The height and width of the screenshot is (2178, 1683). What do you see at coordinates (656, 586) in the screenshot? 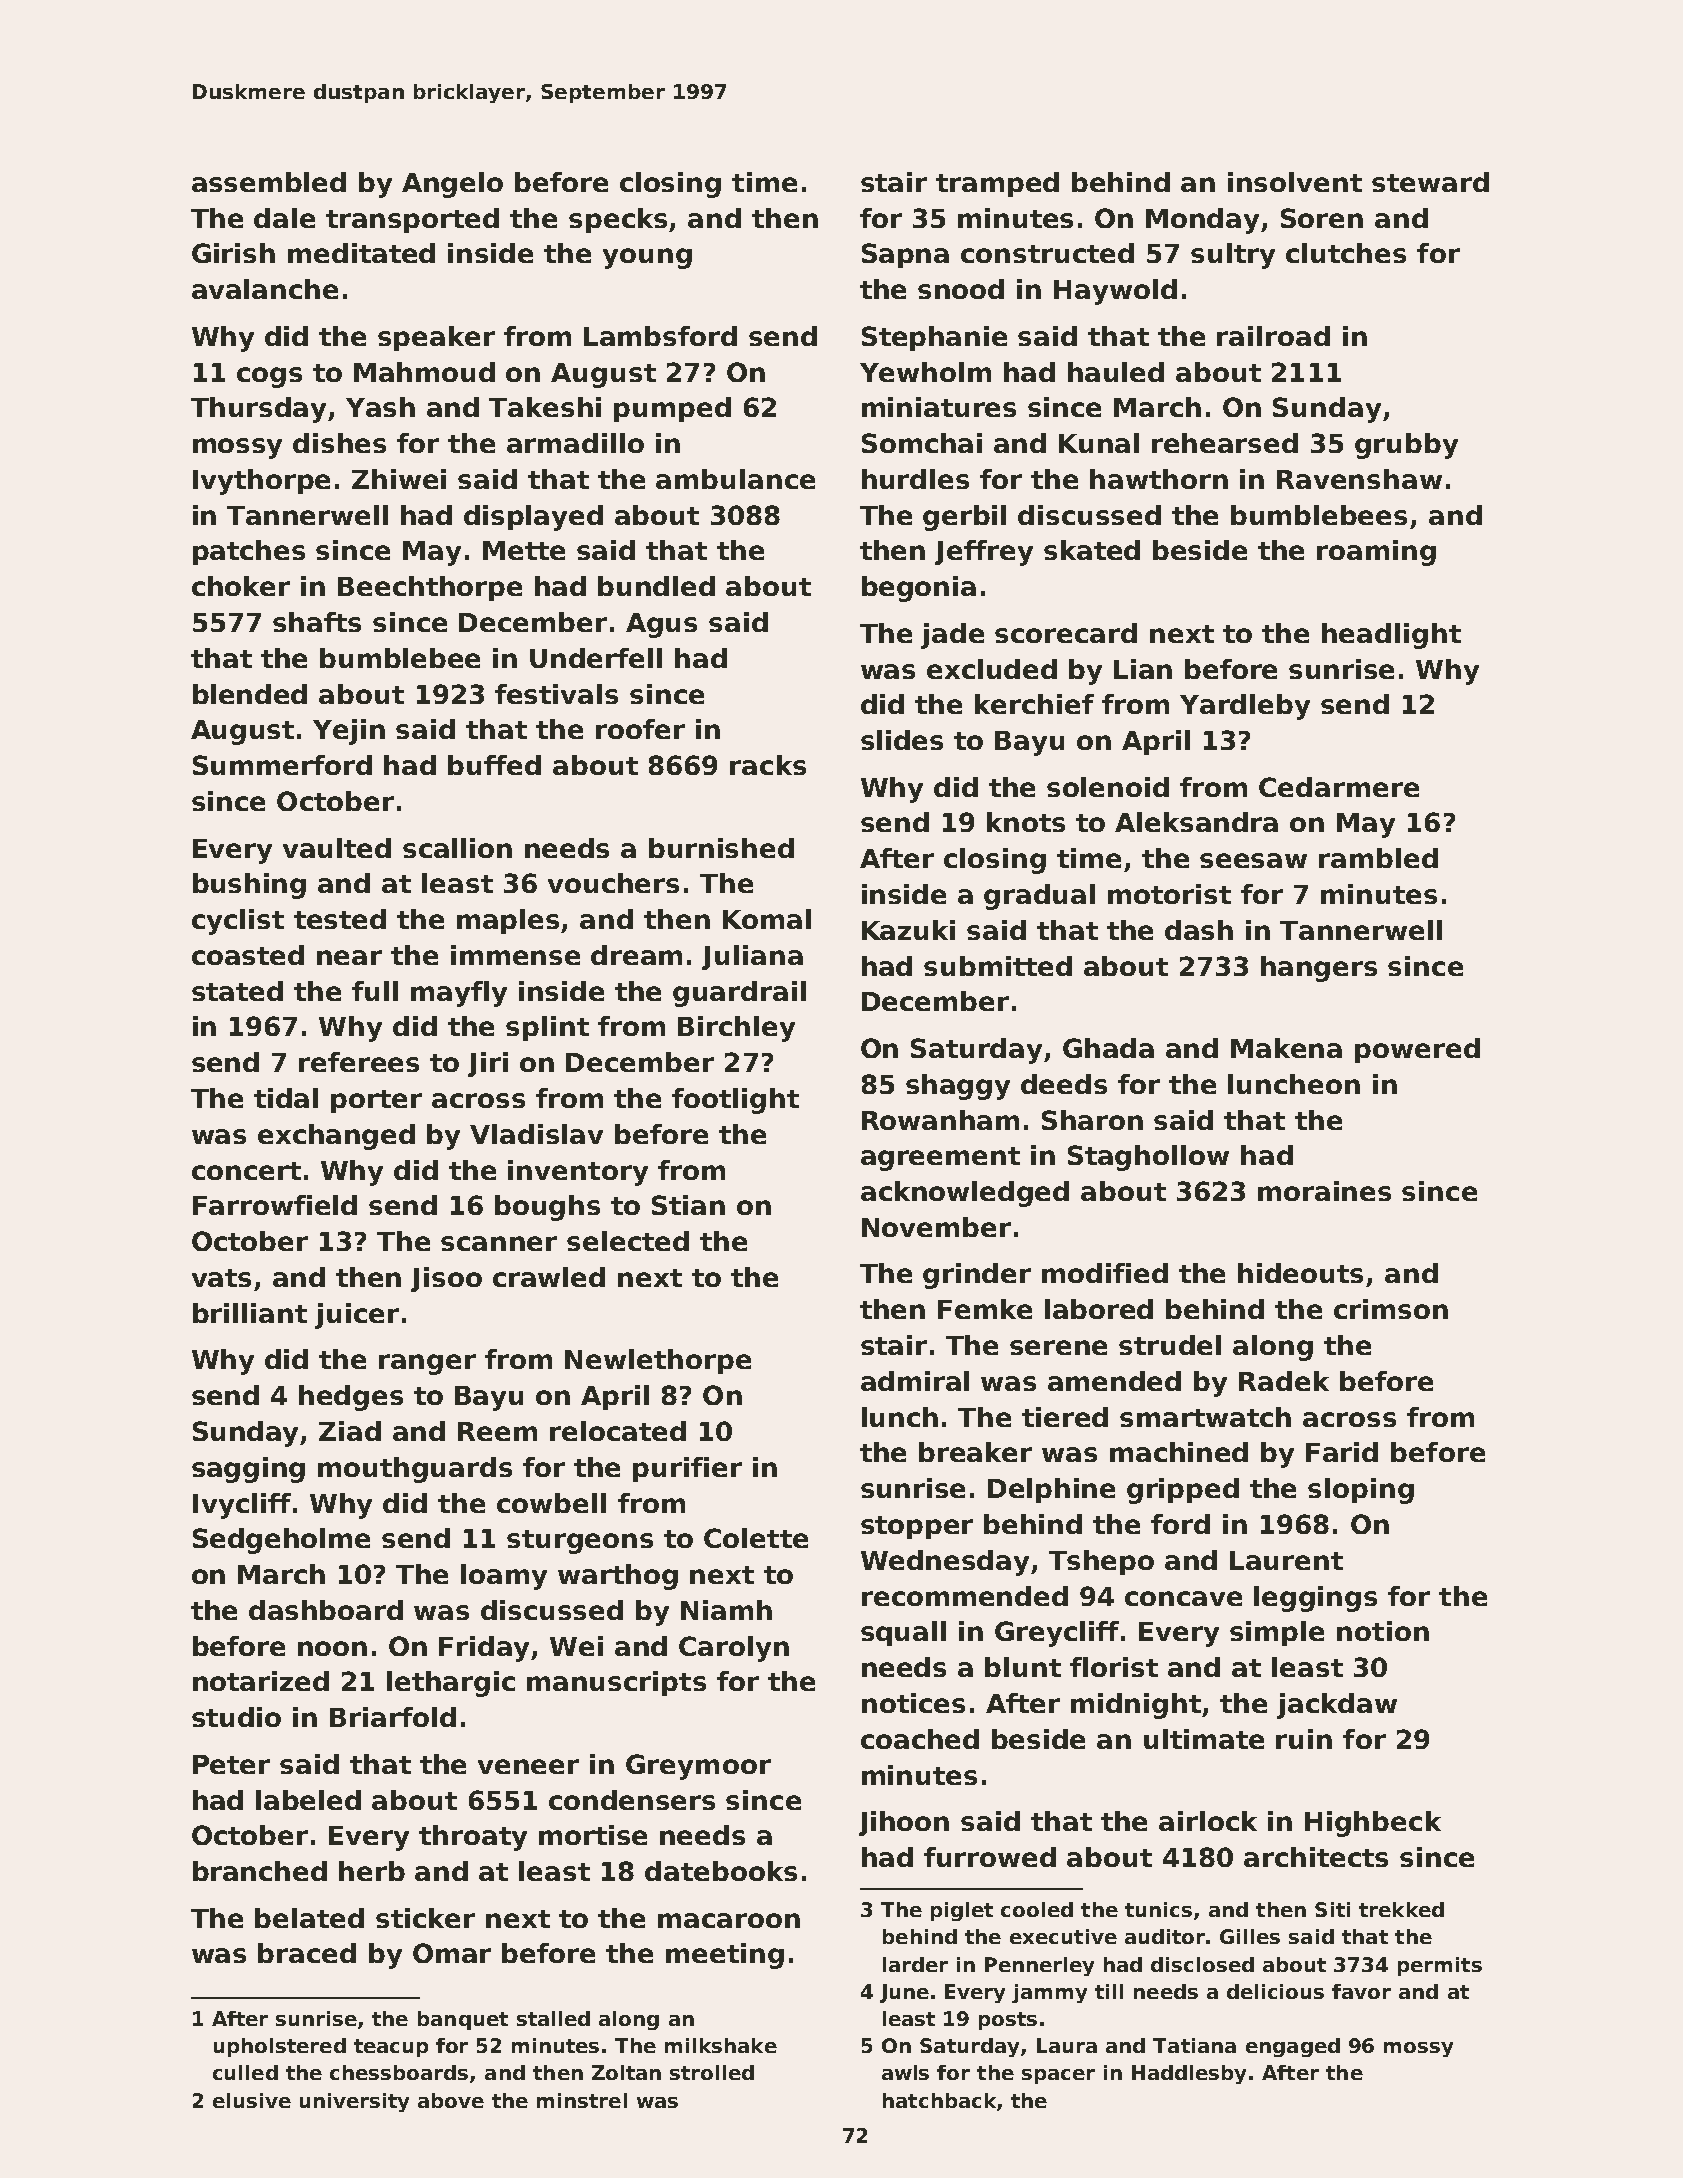
I see `bundled` at bounding box center [656, 586].
